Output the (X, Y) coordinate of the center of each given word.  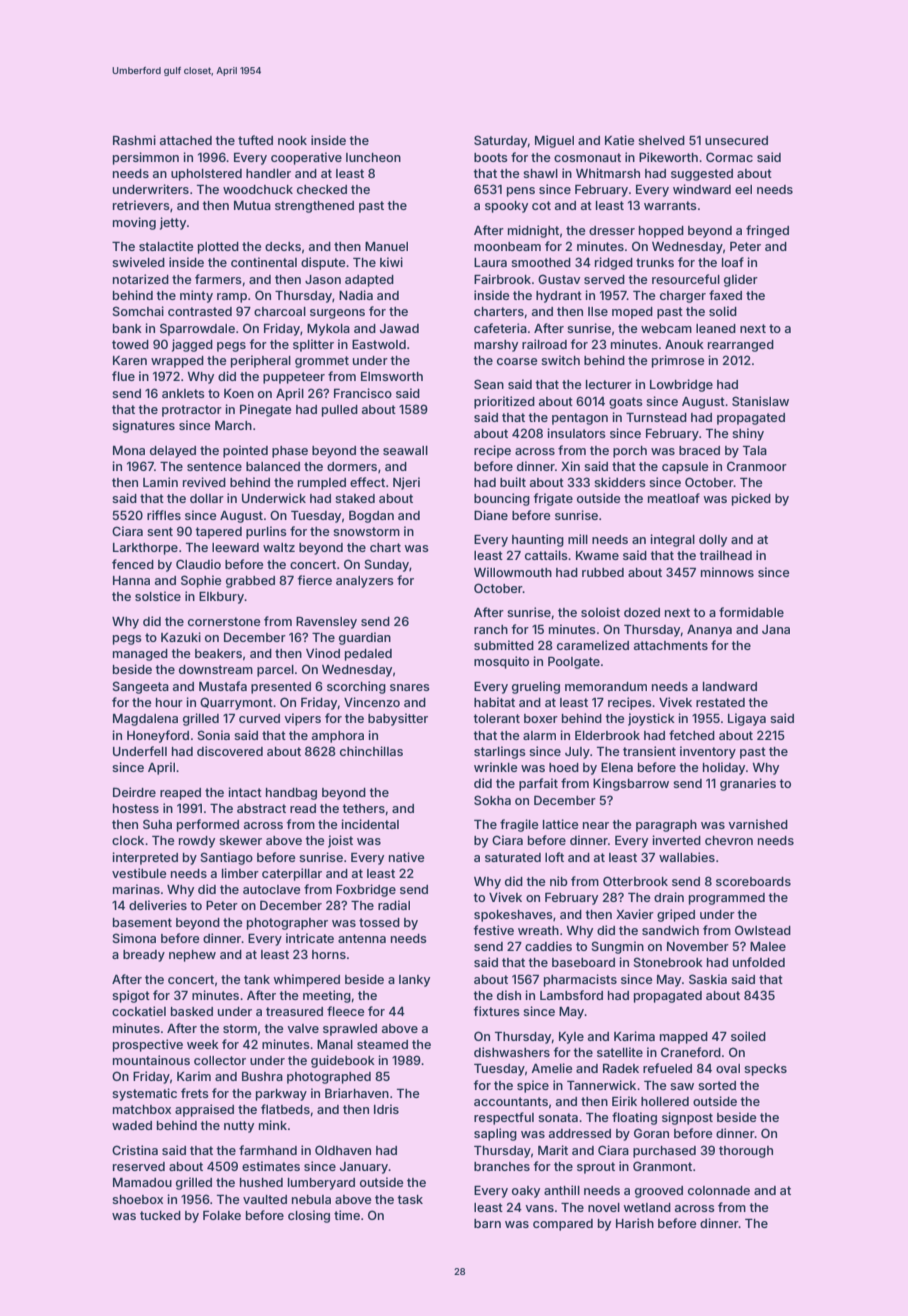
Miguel (554, 141)
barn (487, 1223)
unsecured (736, 140)
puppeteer (294, 378)
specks (765, 1070)
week (203, 1044)
